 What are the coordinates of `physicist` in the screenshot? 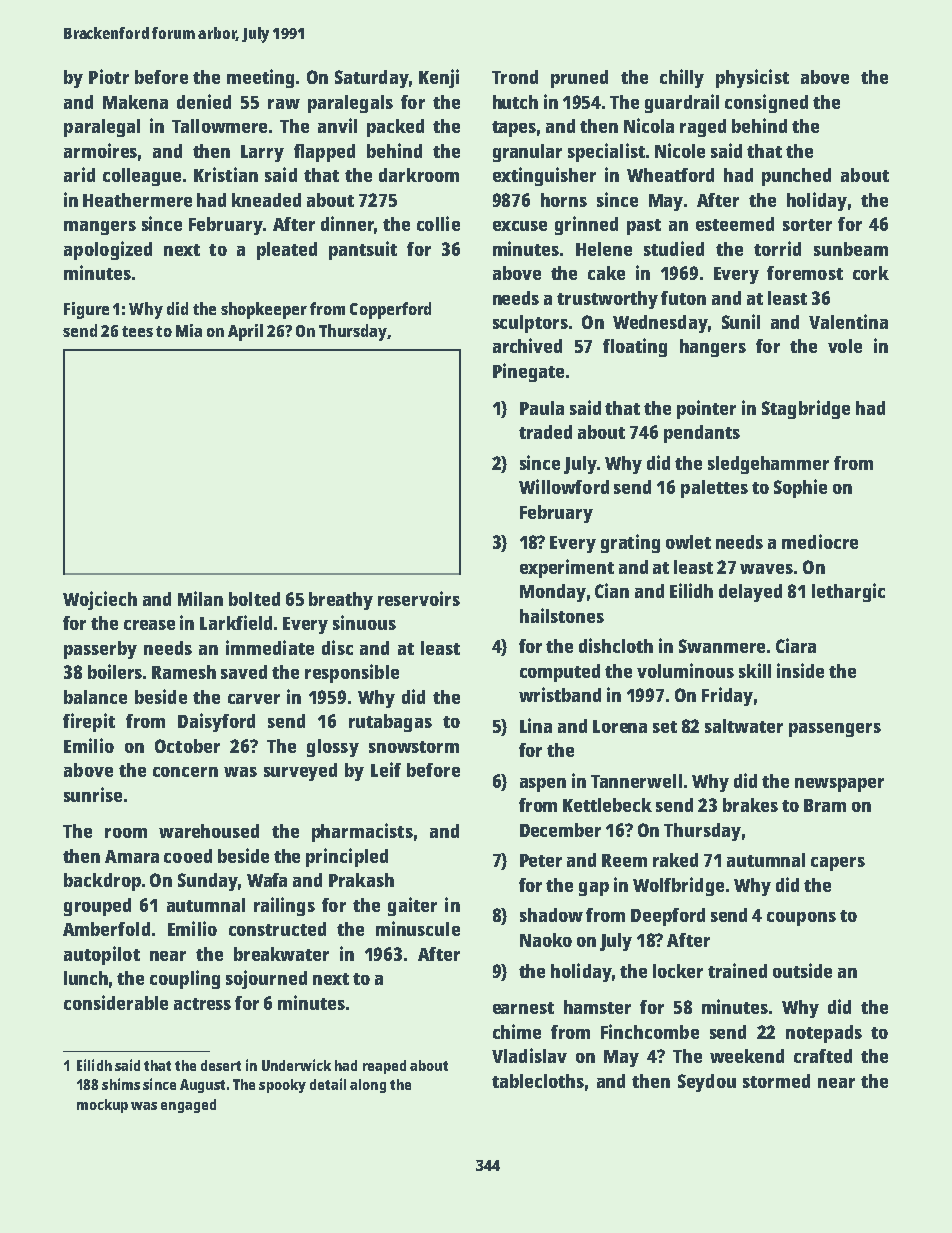 It's located at (752, 78).
